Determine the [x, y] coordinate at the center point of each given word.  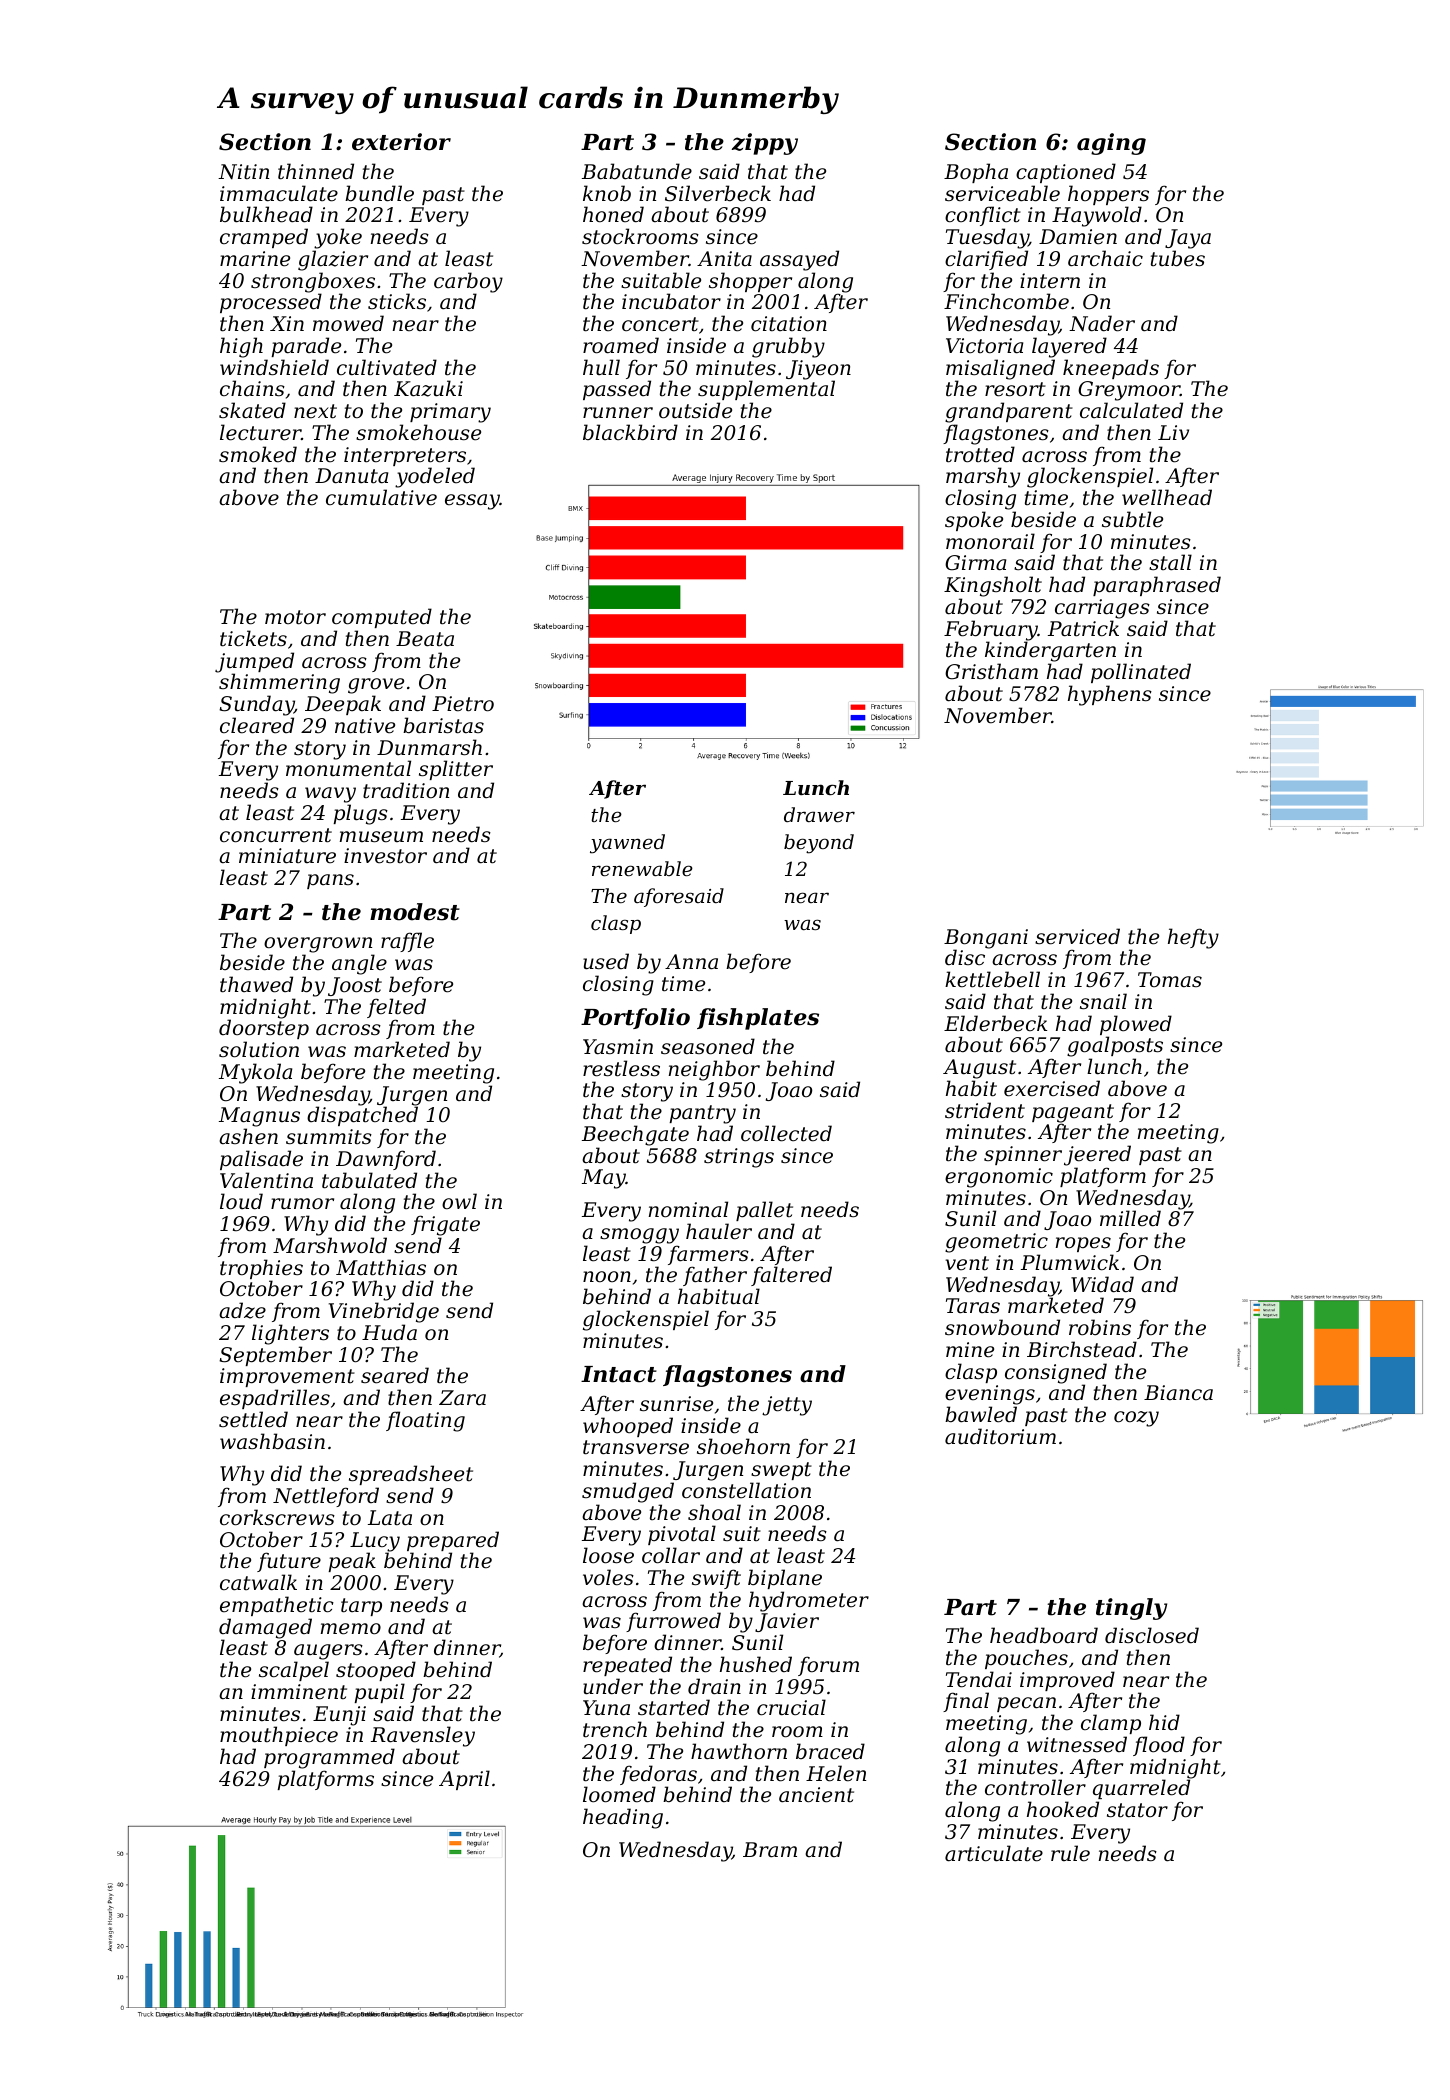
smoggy [639, 1236]
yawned [627, 844]
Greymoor [1129, 391]
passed [617, 390]
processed [271, 303]
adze [242, 1310]
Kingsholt [993, 586]
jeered [1097, 1155]
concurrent [276, 835]
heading [623, 1818]
